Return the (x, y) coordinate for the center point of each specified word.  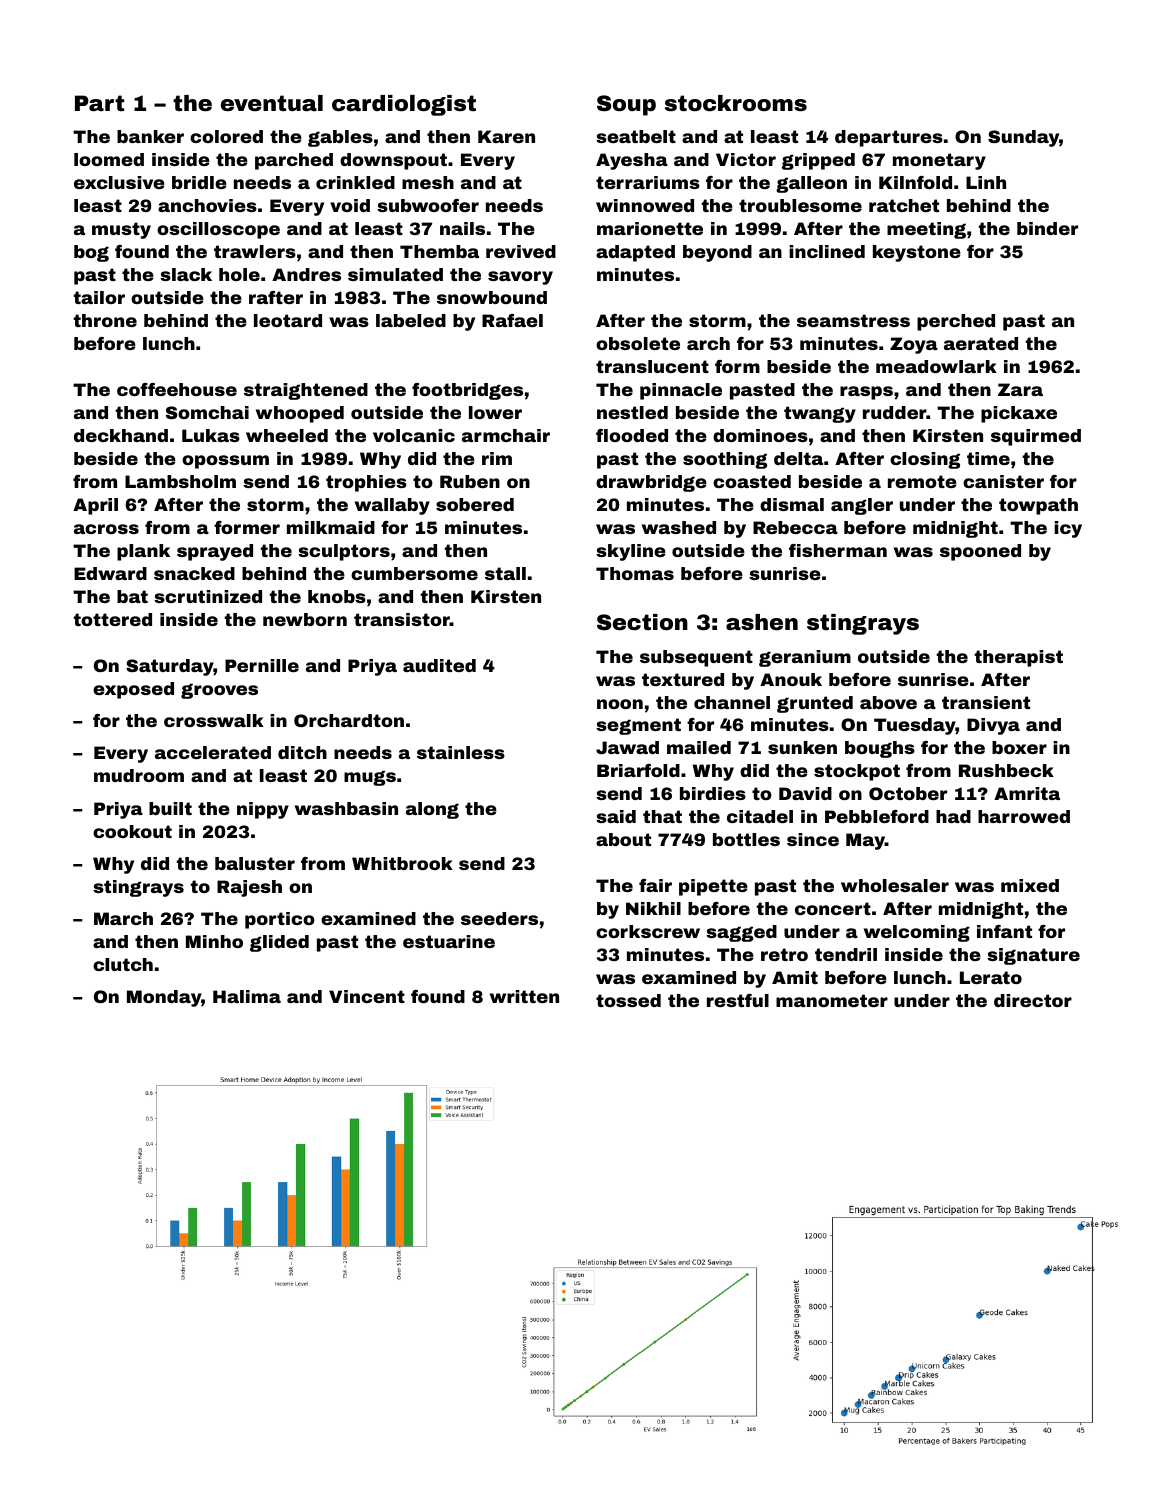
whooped (300, 414)
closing (925, 460)
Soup (626, 105)
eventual (272, 103)
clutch (123, 964)
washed (679, 527)
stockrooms (736, 103)
